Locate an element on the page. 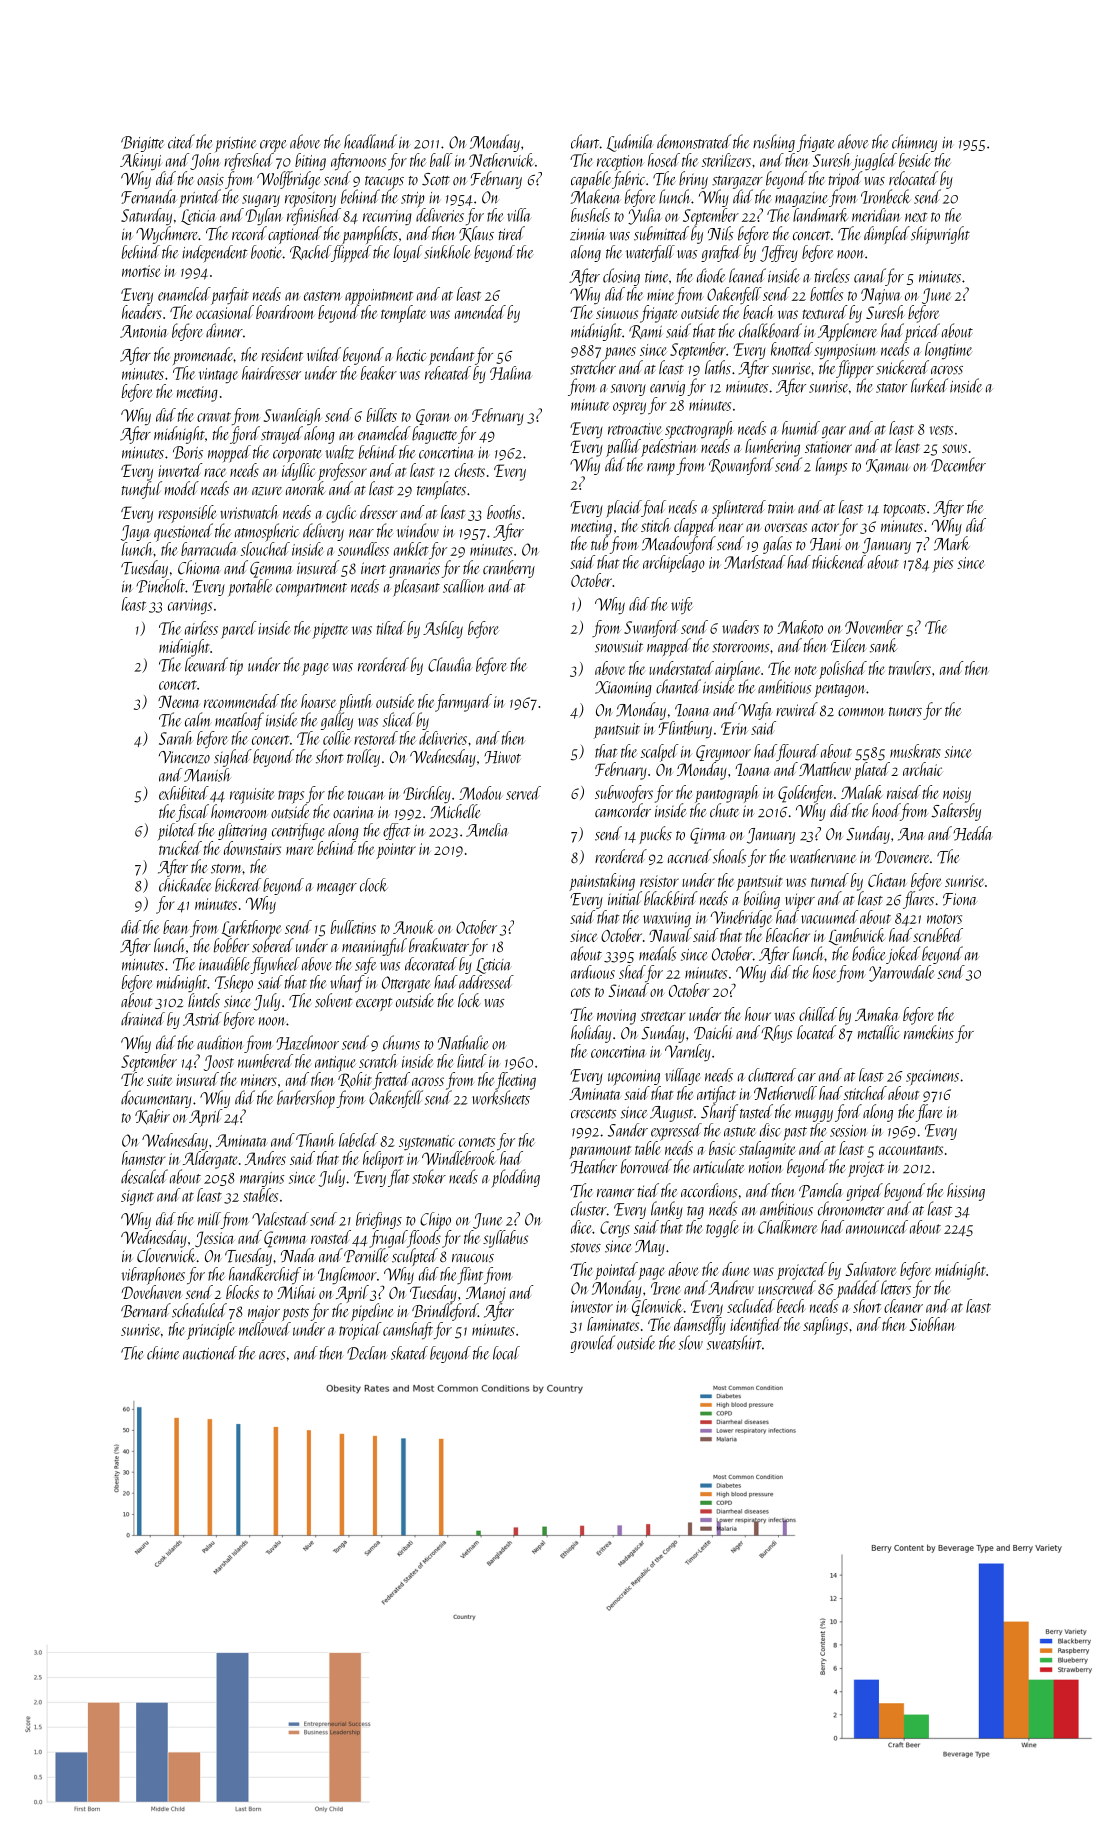  chimney is located at coordinates (914, 143).
